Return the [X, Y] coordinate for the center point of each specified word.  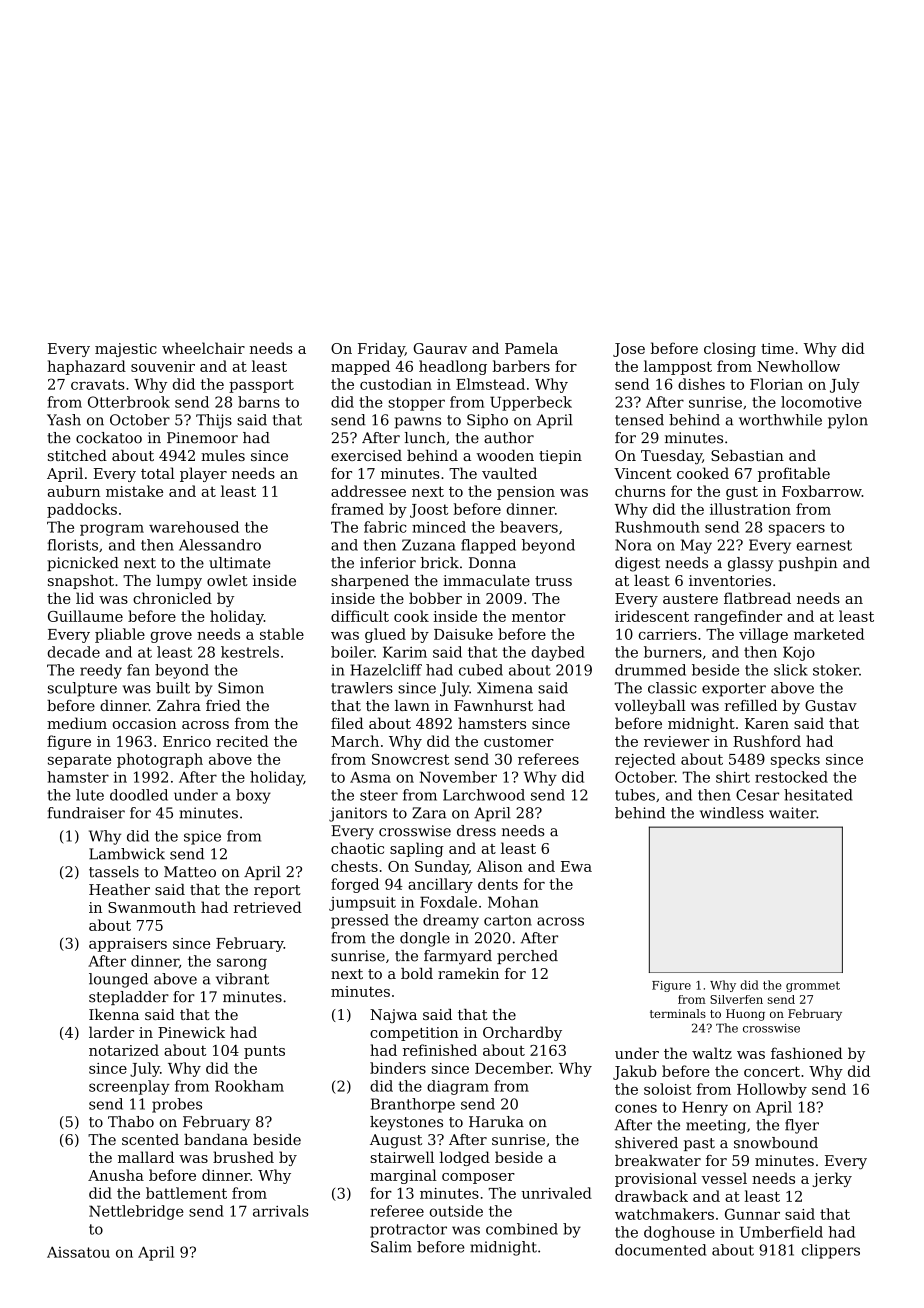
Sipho [487, 421]
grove [171, 637]
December [513, 1068]
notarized [124, 1050]
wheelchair [203, 348]
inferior [388, 563]
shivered [646, 1143]
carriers [668, 634]
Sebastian [747, 455]
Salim [391, 1247]
